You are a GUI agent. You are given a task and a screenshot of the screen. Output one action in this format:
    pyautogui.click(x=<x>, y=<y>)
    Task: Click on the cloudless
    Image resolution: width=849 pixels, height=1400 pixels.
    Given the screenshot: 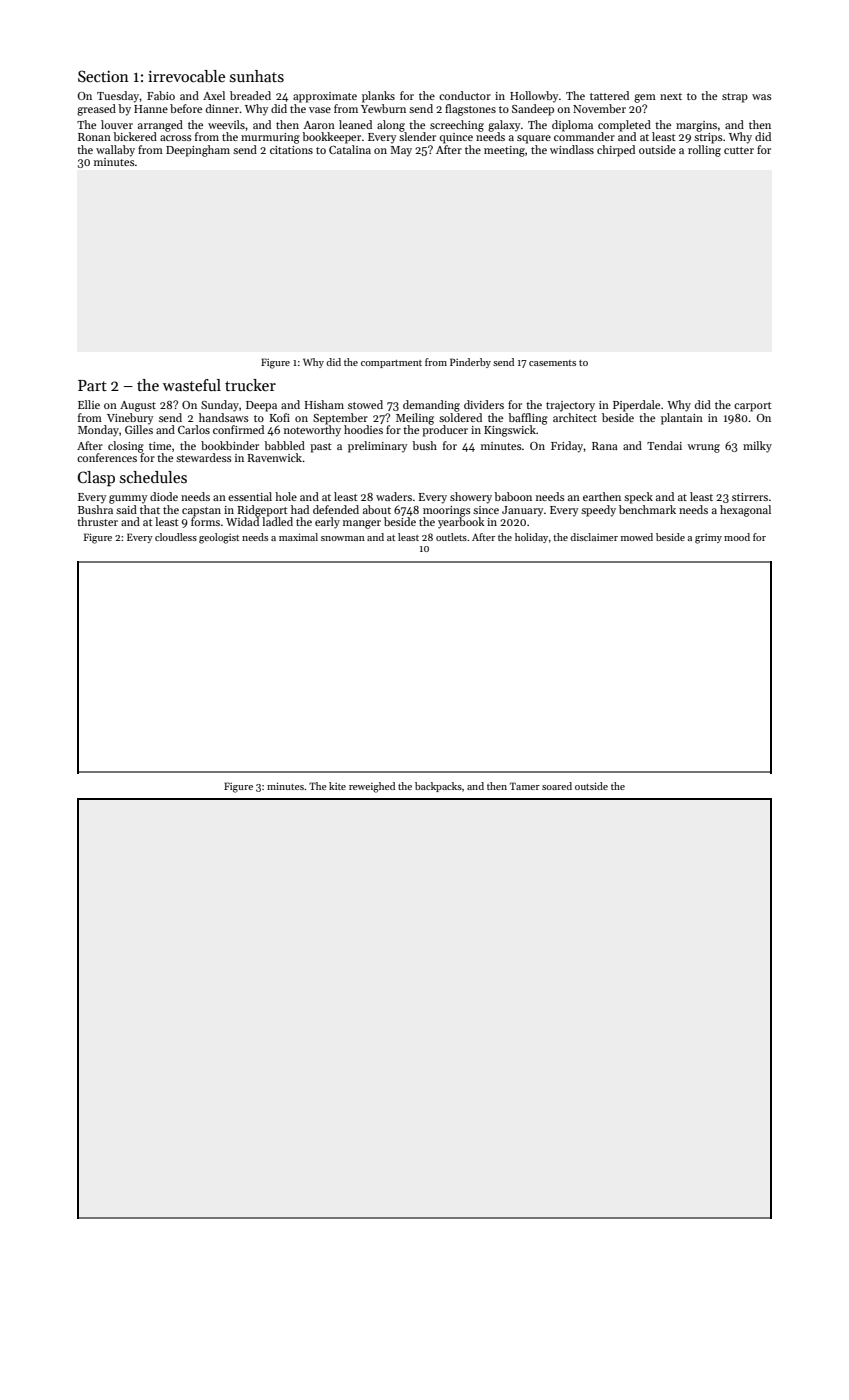 What is the action you would take?
    pyautogui.click(x=176, y=537)
